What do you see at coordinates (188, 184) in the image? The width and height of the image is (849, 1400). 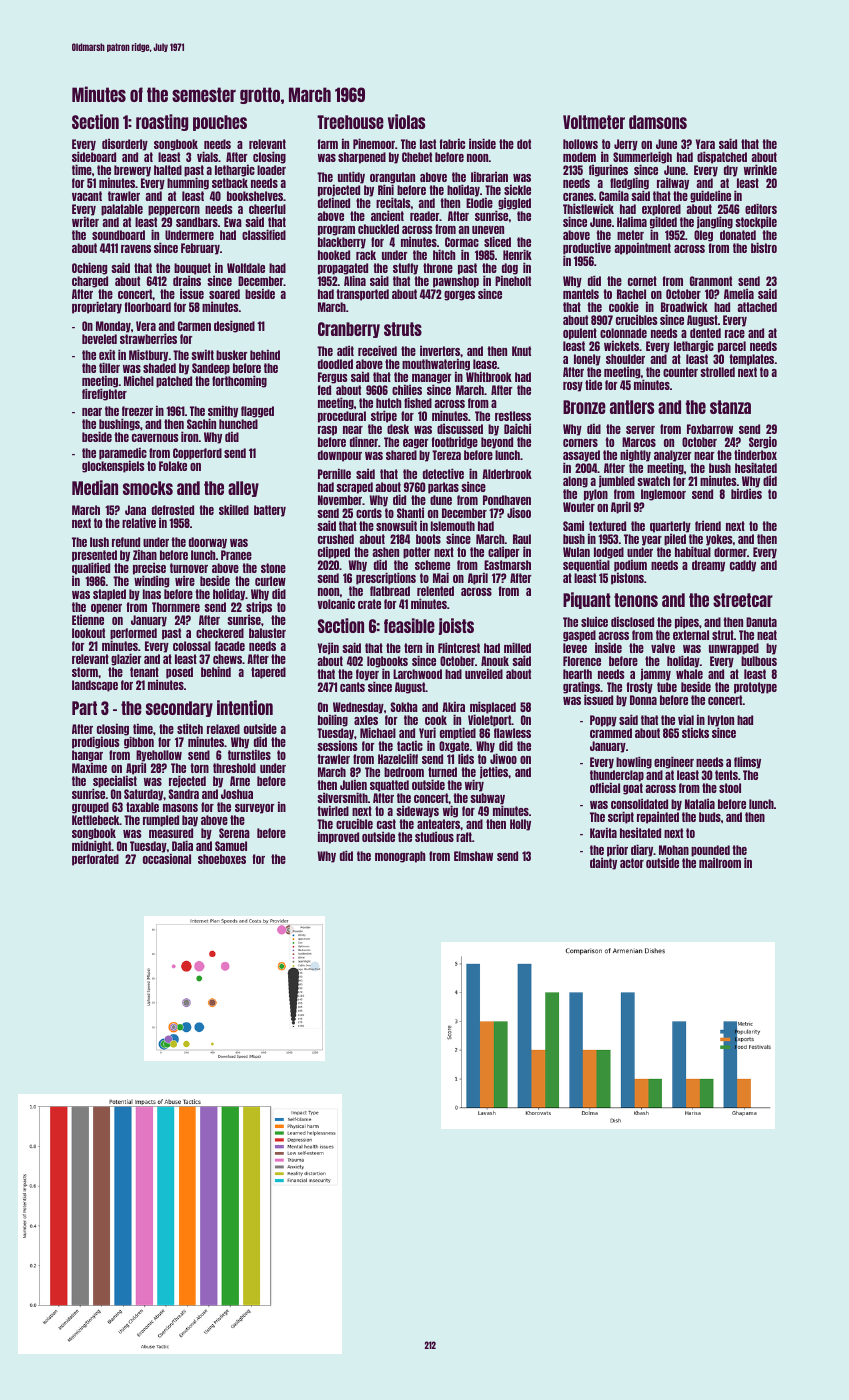 I see `humming` at bounding box center [188, 184].
